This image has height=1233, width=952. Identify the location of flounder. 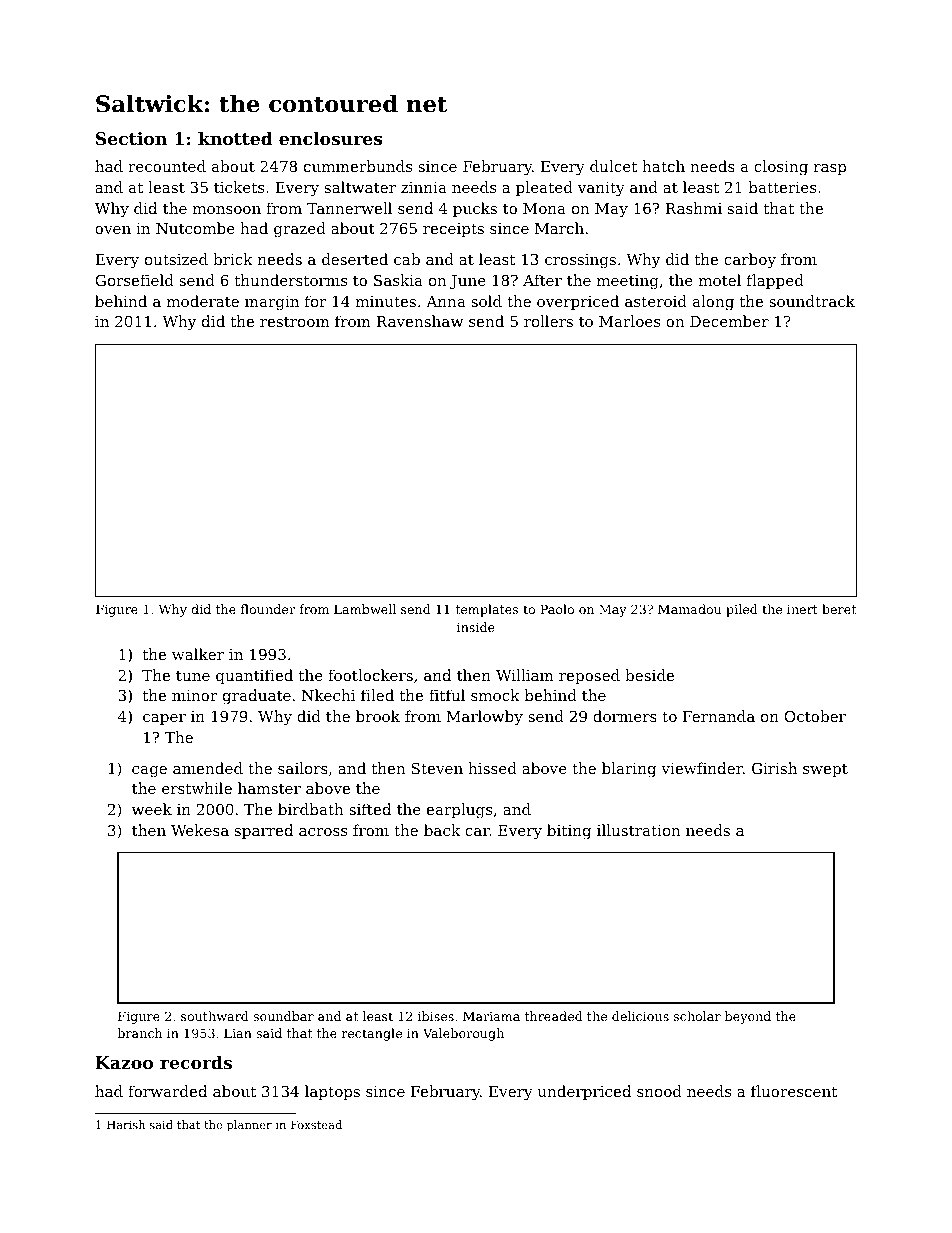
(268, 609).
